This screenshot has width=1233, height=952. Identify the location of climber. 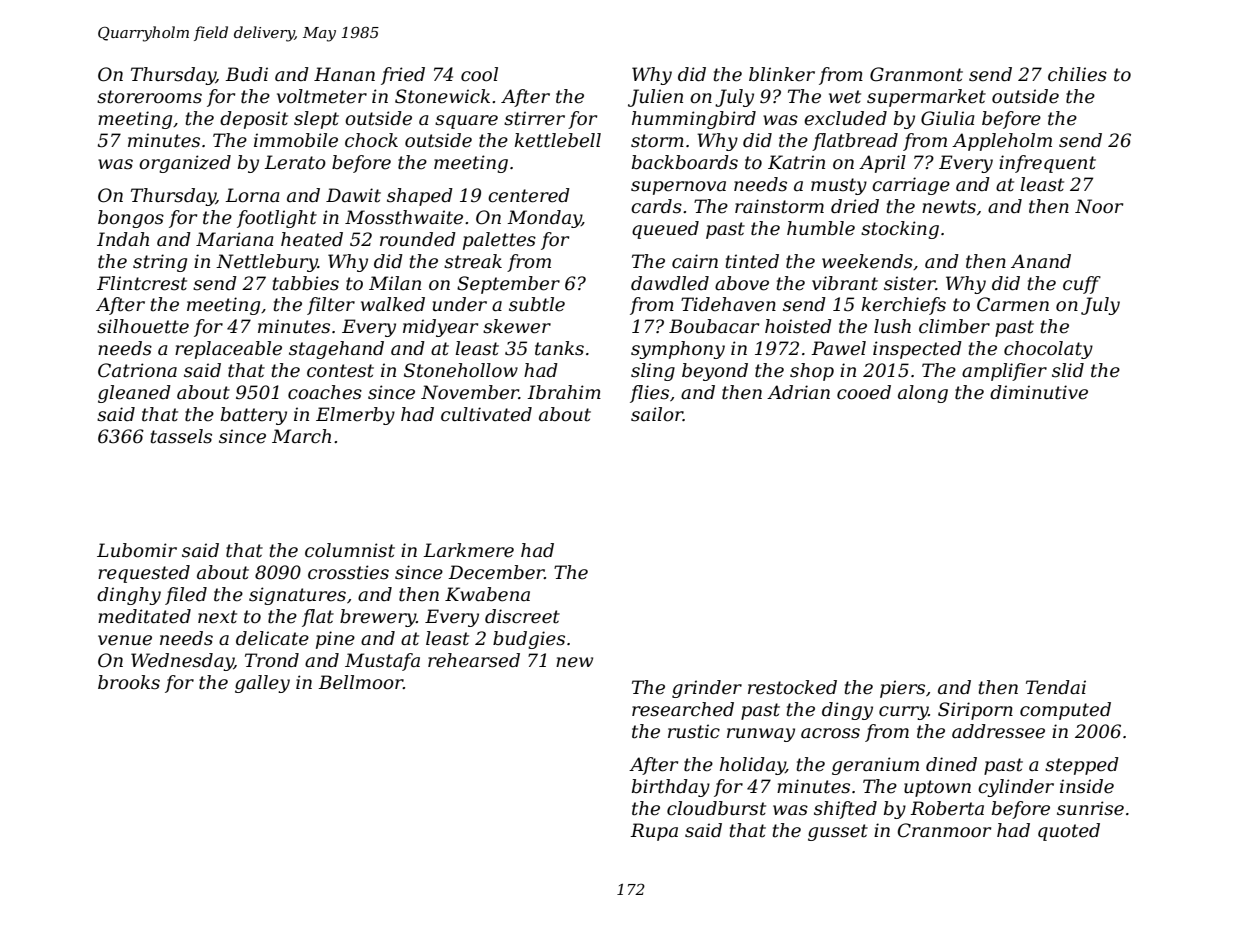
(954, 326).
